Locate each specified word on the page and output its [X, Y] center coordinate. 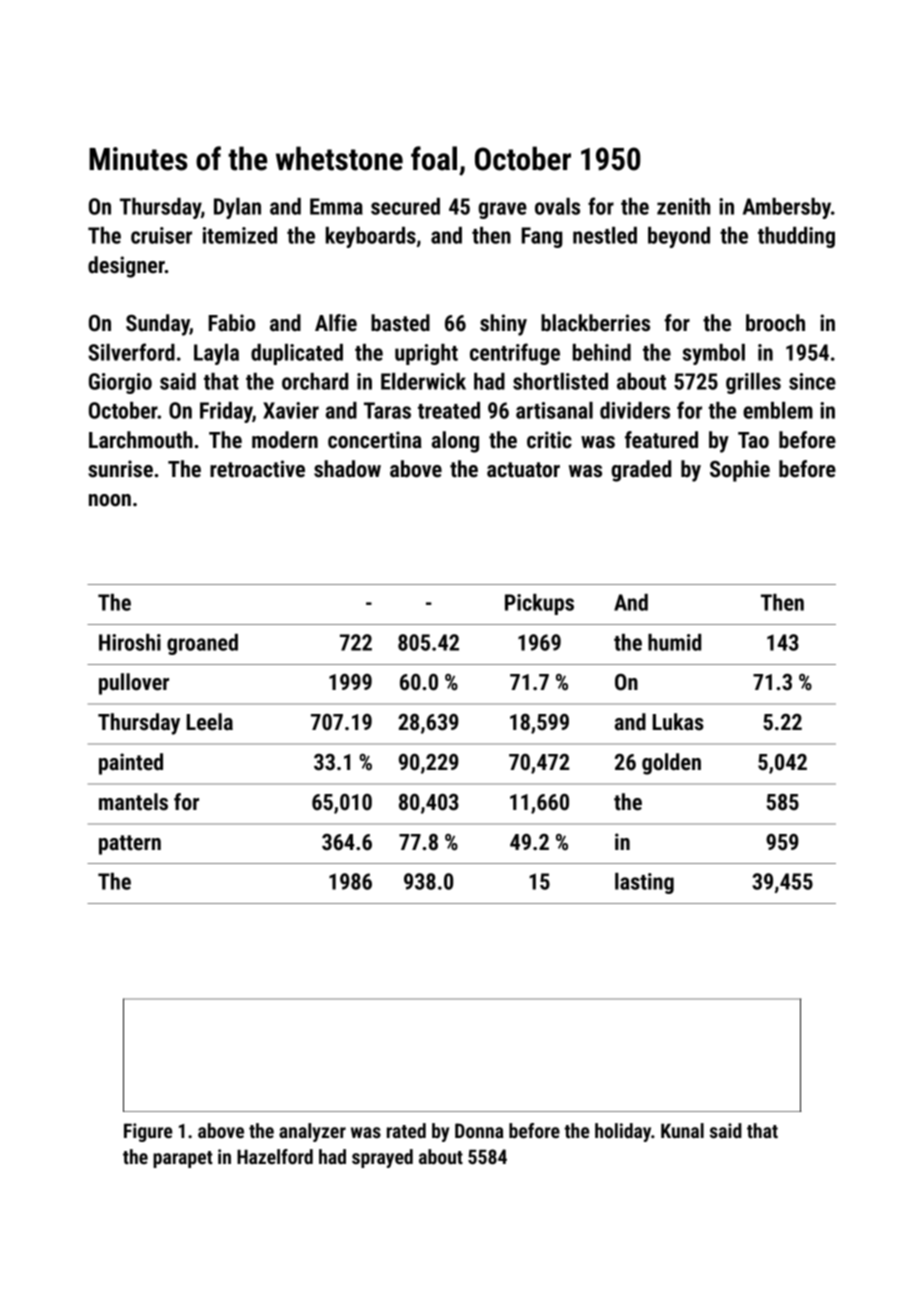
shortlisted [560, 381]
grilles [753, 383]
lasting [644, 883]
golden [671, 764]
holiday [623, 1132]
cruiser [161, 235]
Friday [226, 412]
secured [405, 206]
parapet [183, 1159]
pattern [130, 845]
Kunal [682, 1130]
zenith [683, 206]
